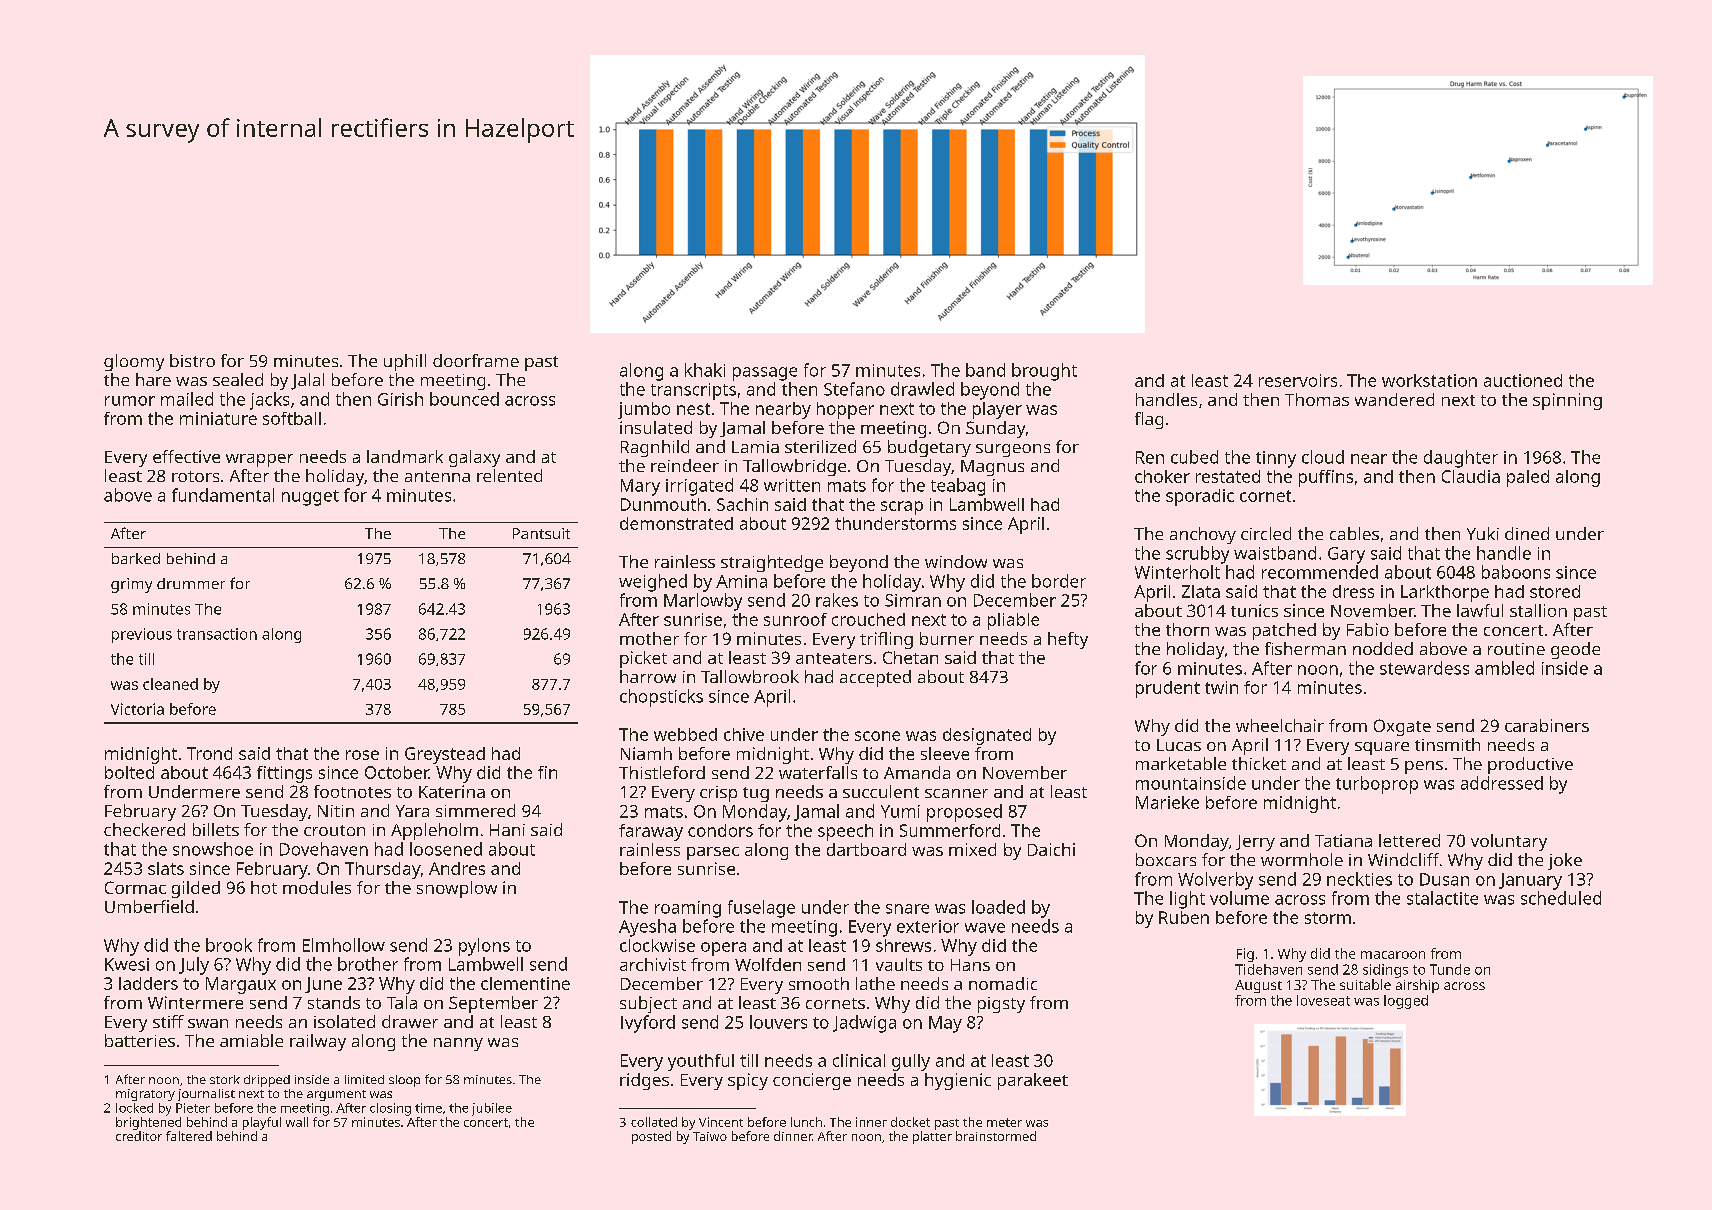 Image resolution: width=1712 pixels, height=1210 pixels. I want to click on gloomy, so click(134, 362).
